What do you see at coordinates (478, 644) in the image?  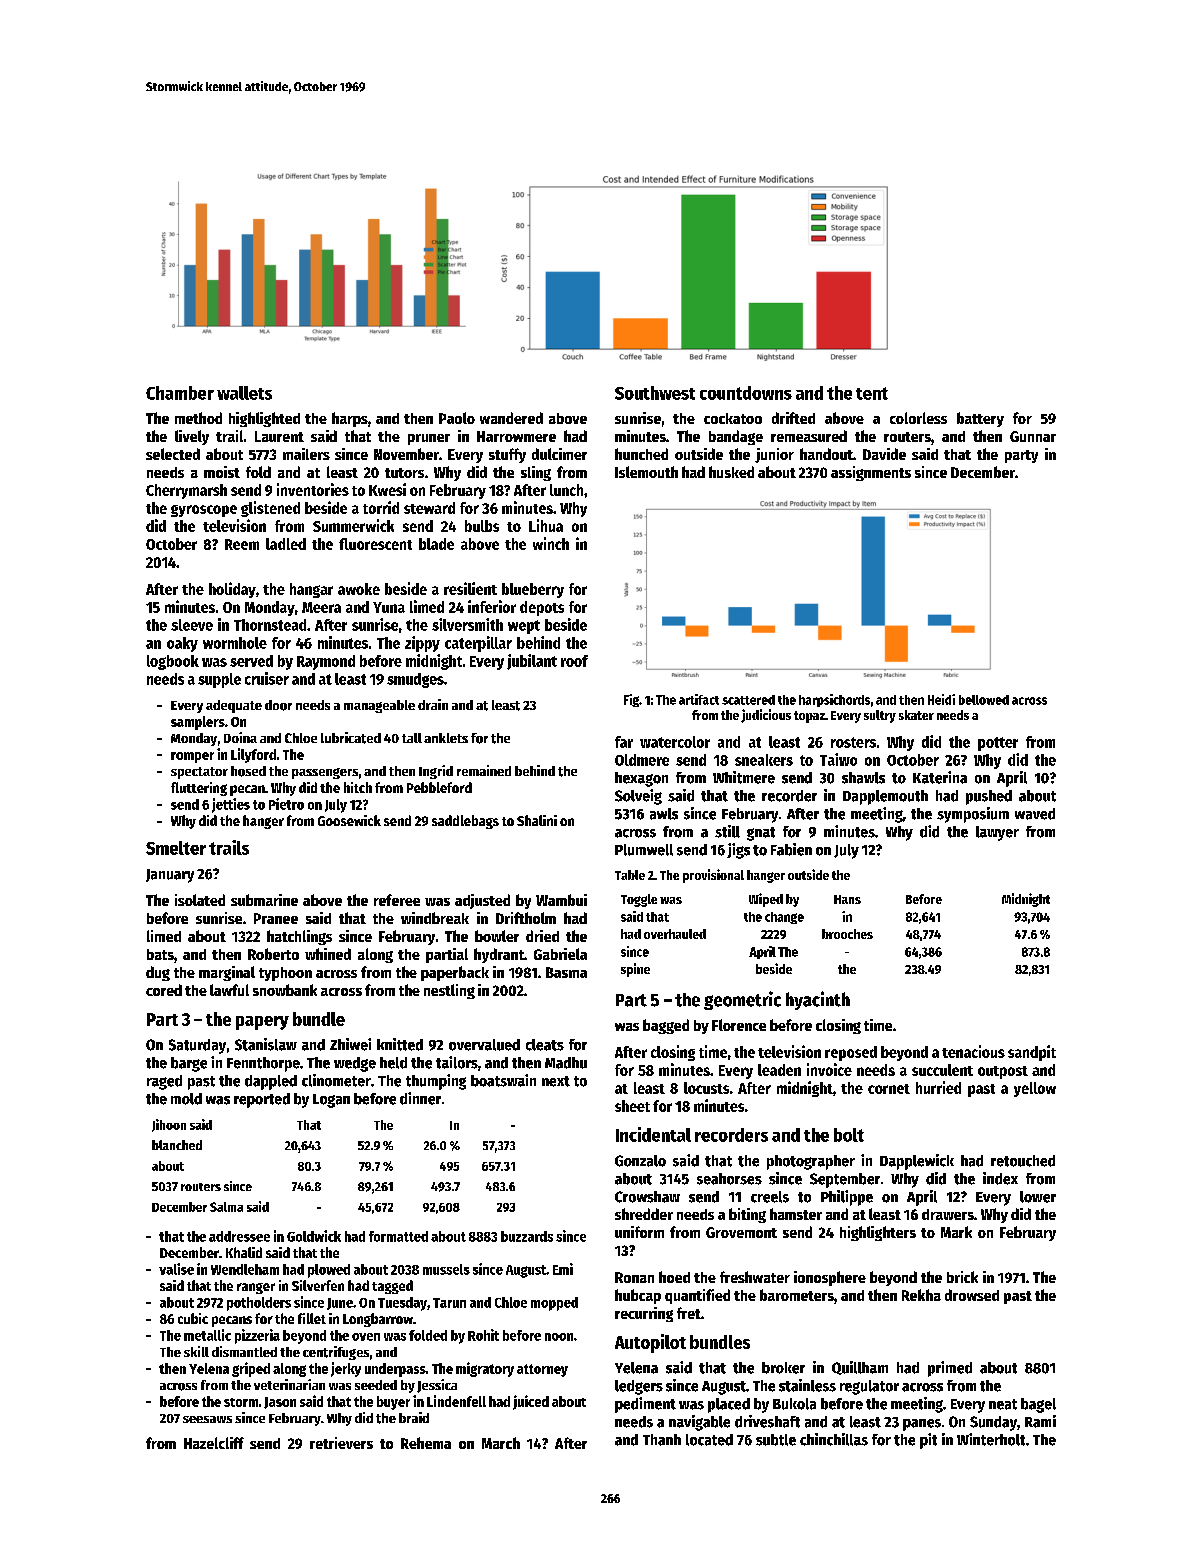 I see `caterpillar` at bounding box center [478, 644].
